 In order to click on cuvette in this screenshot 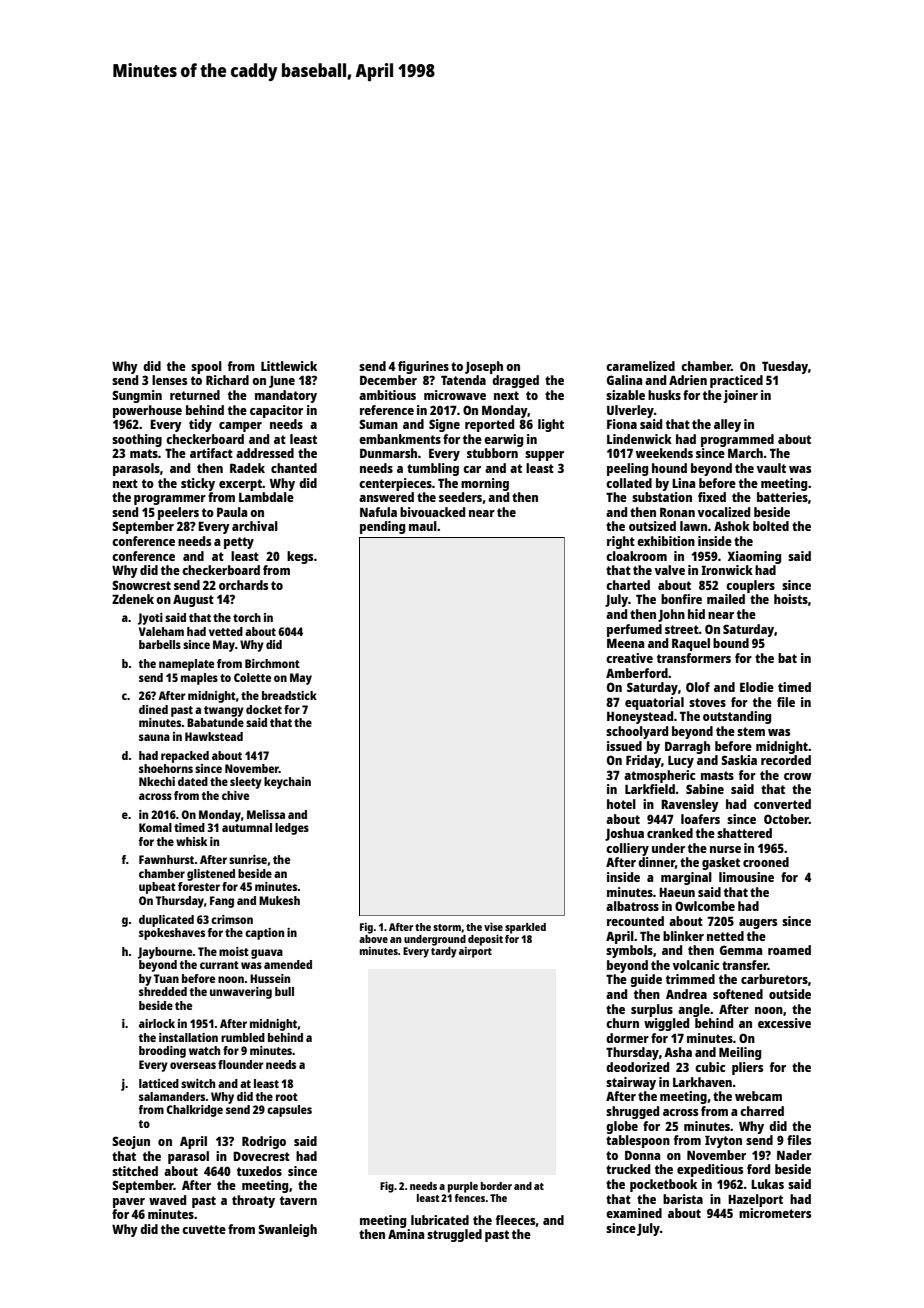, I will do `click(204, 1229)`.
